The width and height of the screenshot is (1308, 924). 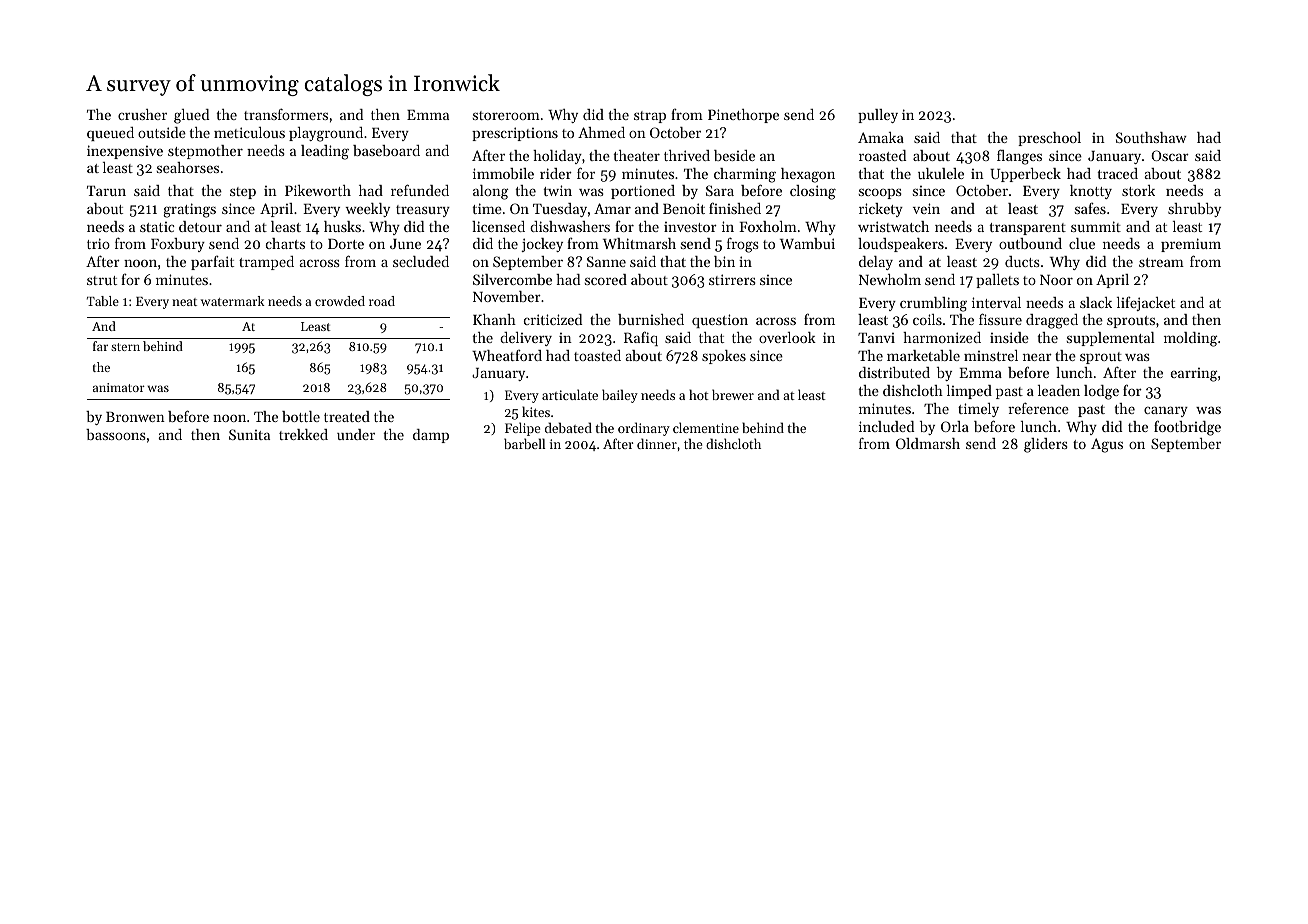 I want to click on bailey, so click(x=620, y=396).
